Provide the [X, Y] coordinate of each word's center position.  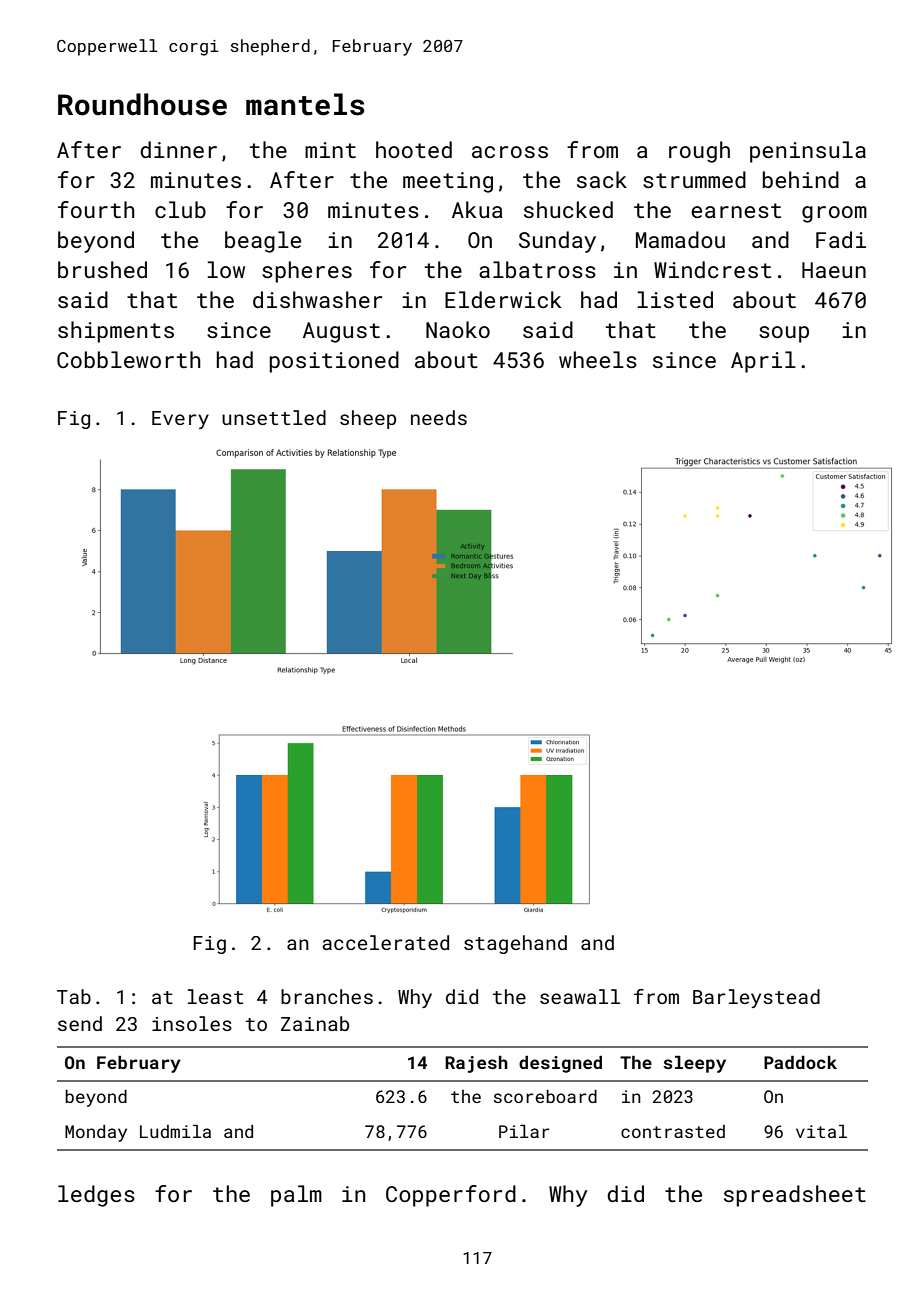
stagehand [515, 944]
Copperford [451, 1196]
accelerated [386, 942]
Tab [74, 996]
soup [784, 334]
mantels [305, 104]
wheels [598, 359]
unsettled [274, 417]
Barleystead [756, 998]
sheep [368, 419]
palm [296, 1196]
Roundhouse [142, 104]
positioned [334, 362]
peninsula [808, 152]
